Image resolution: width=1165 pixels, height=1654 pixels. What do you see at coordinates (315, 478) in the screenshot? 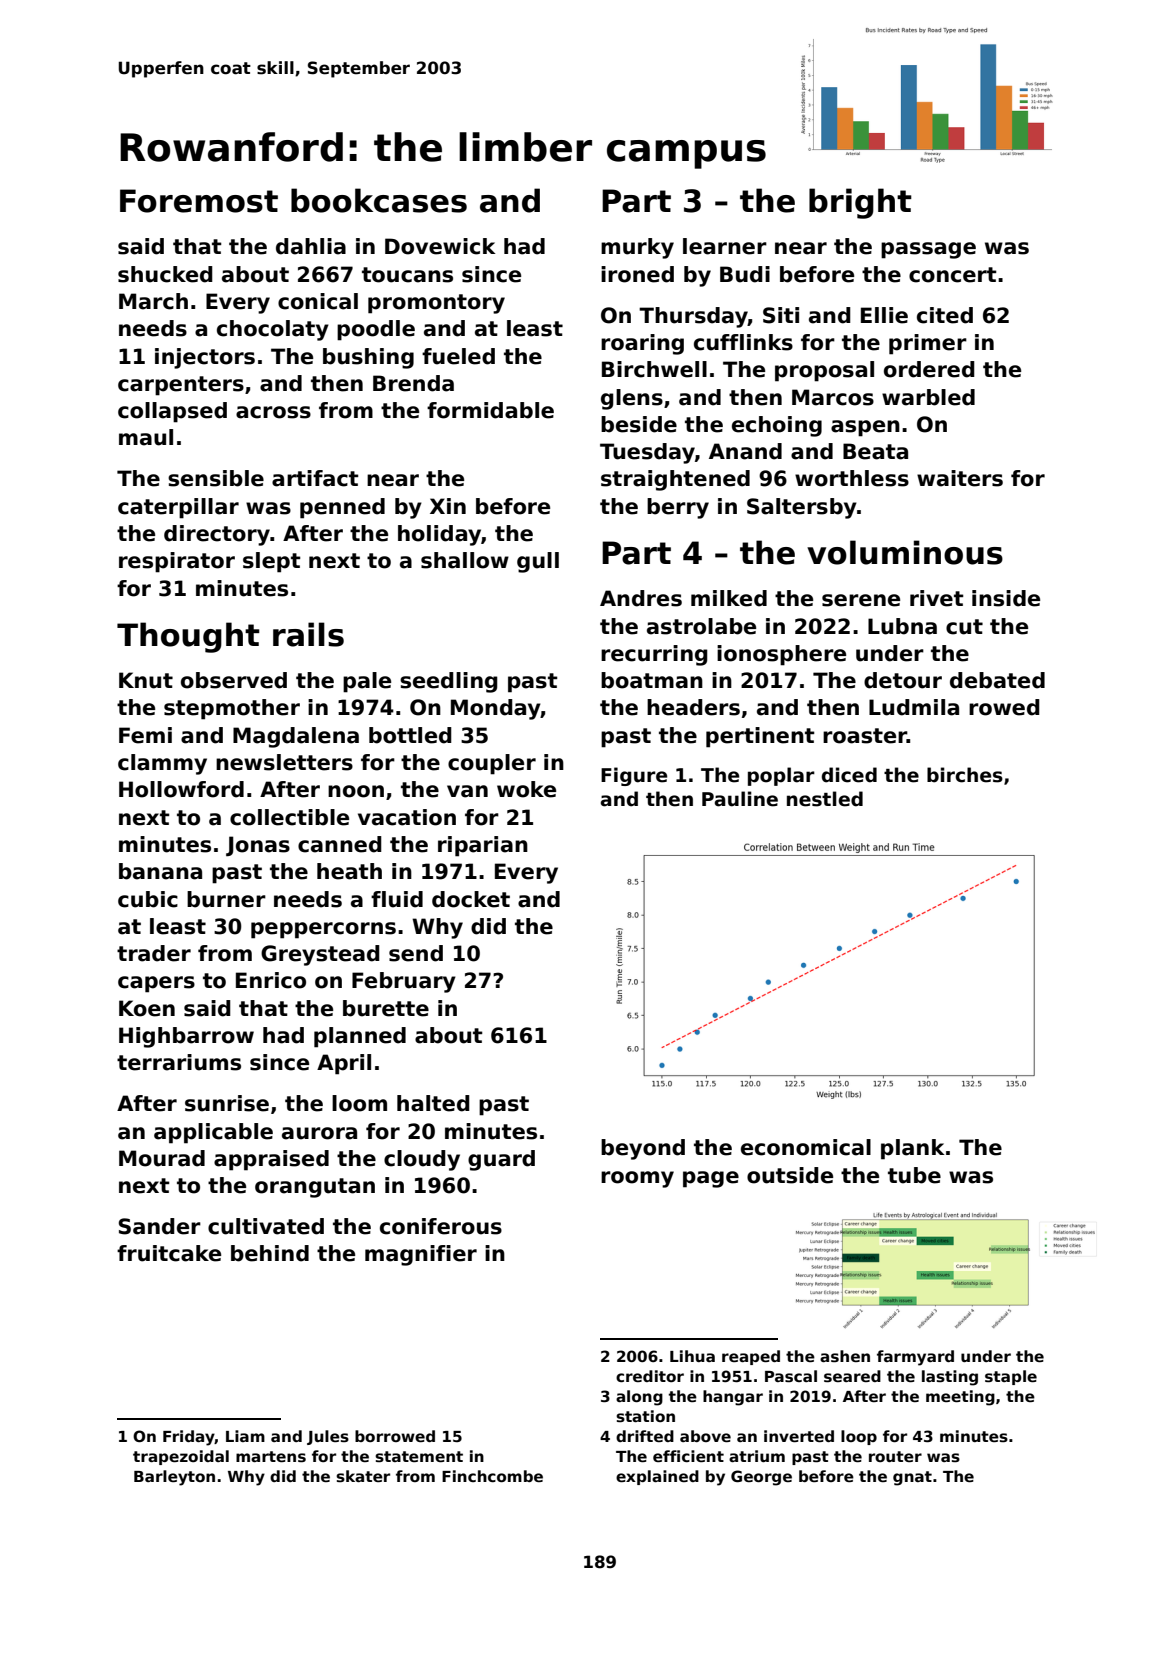
I see `artifact` at bounding box center [315, 478].
